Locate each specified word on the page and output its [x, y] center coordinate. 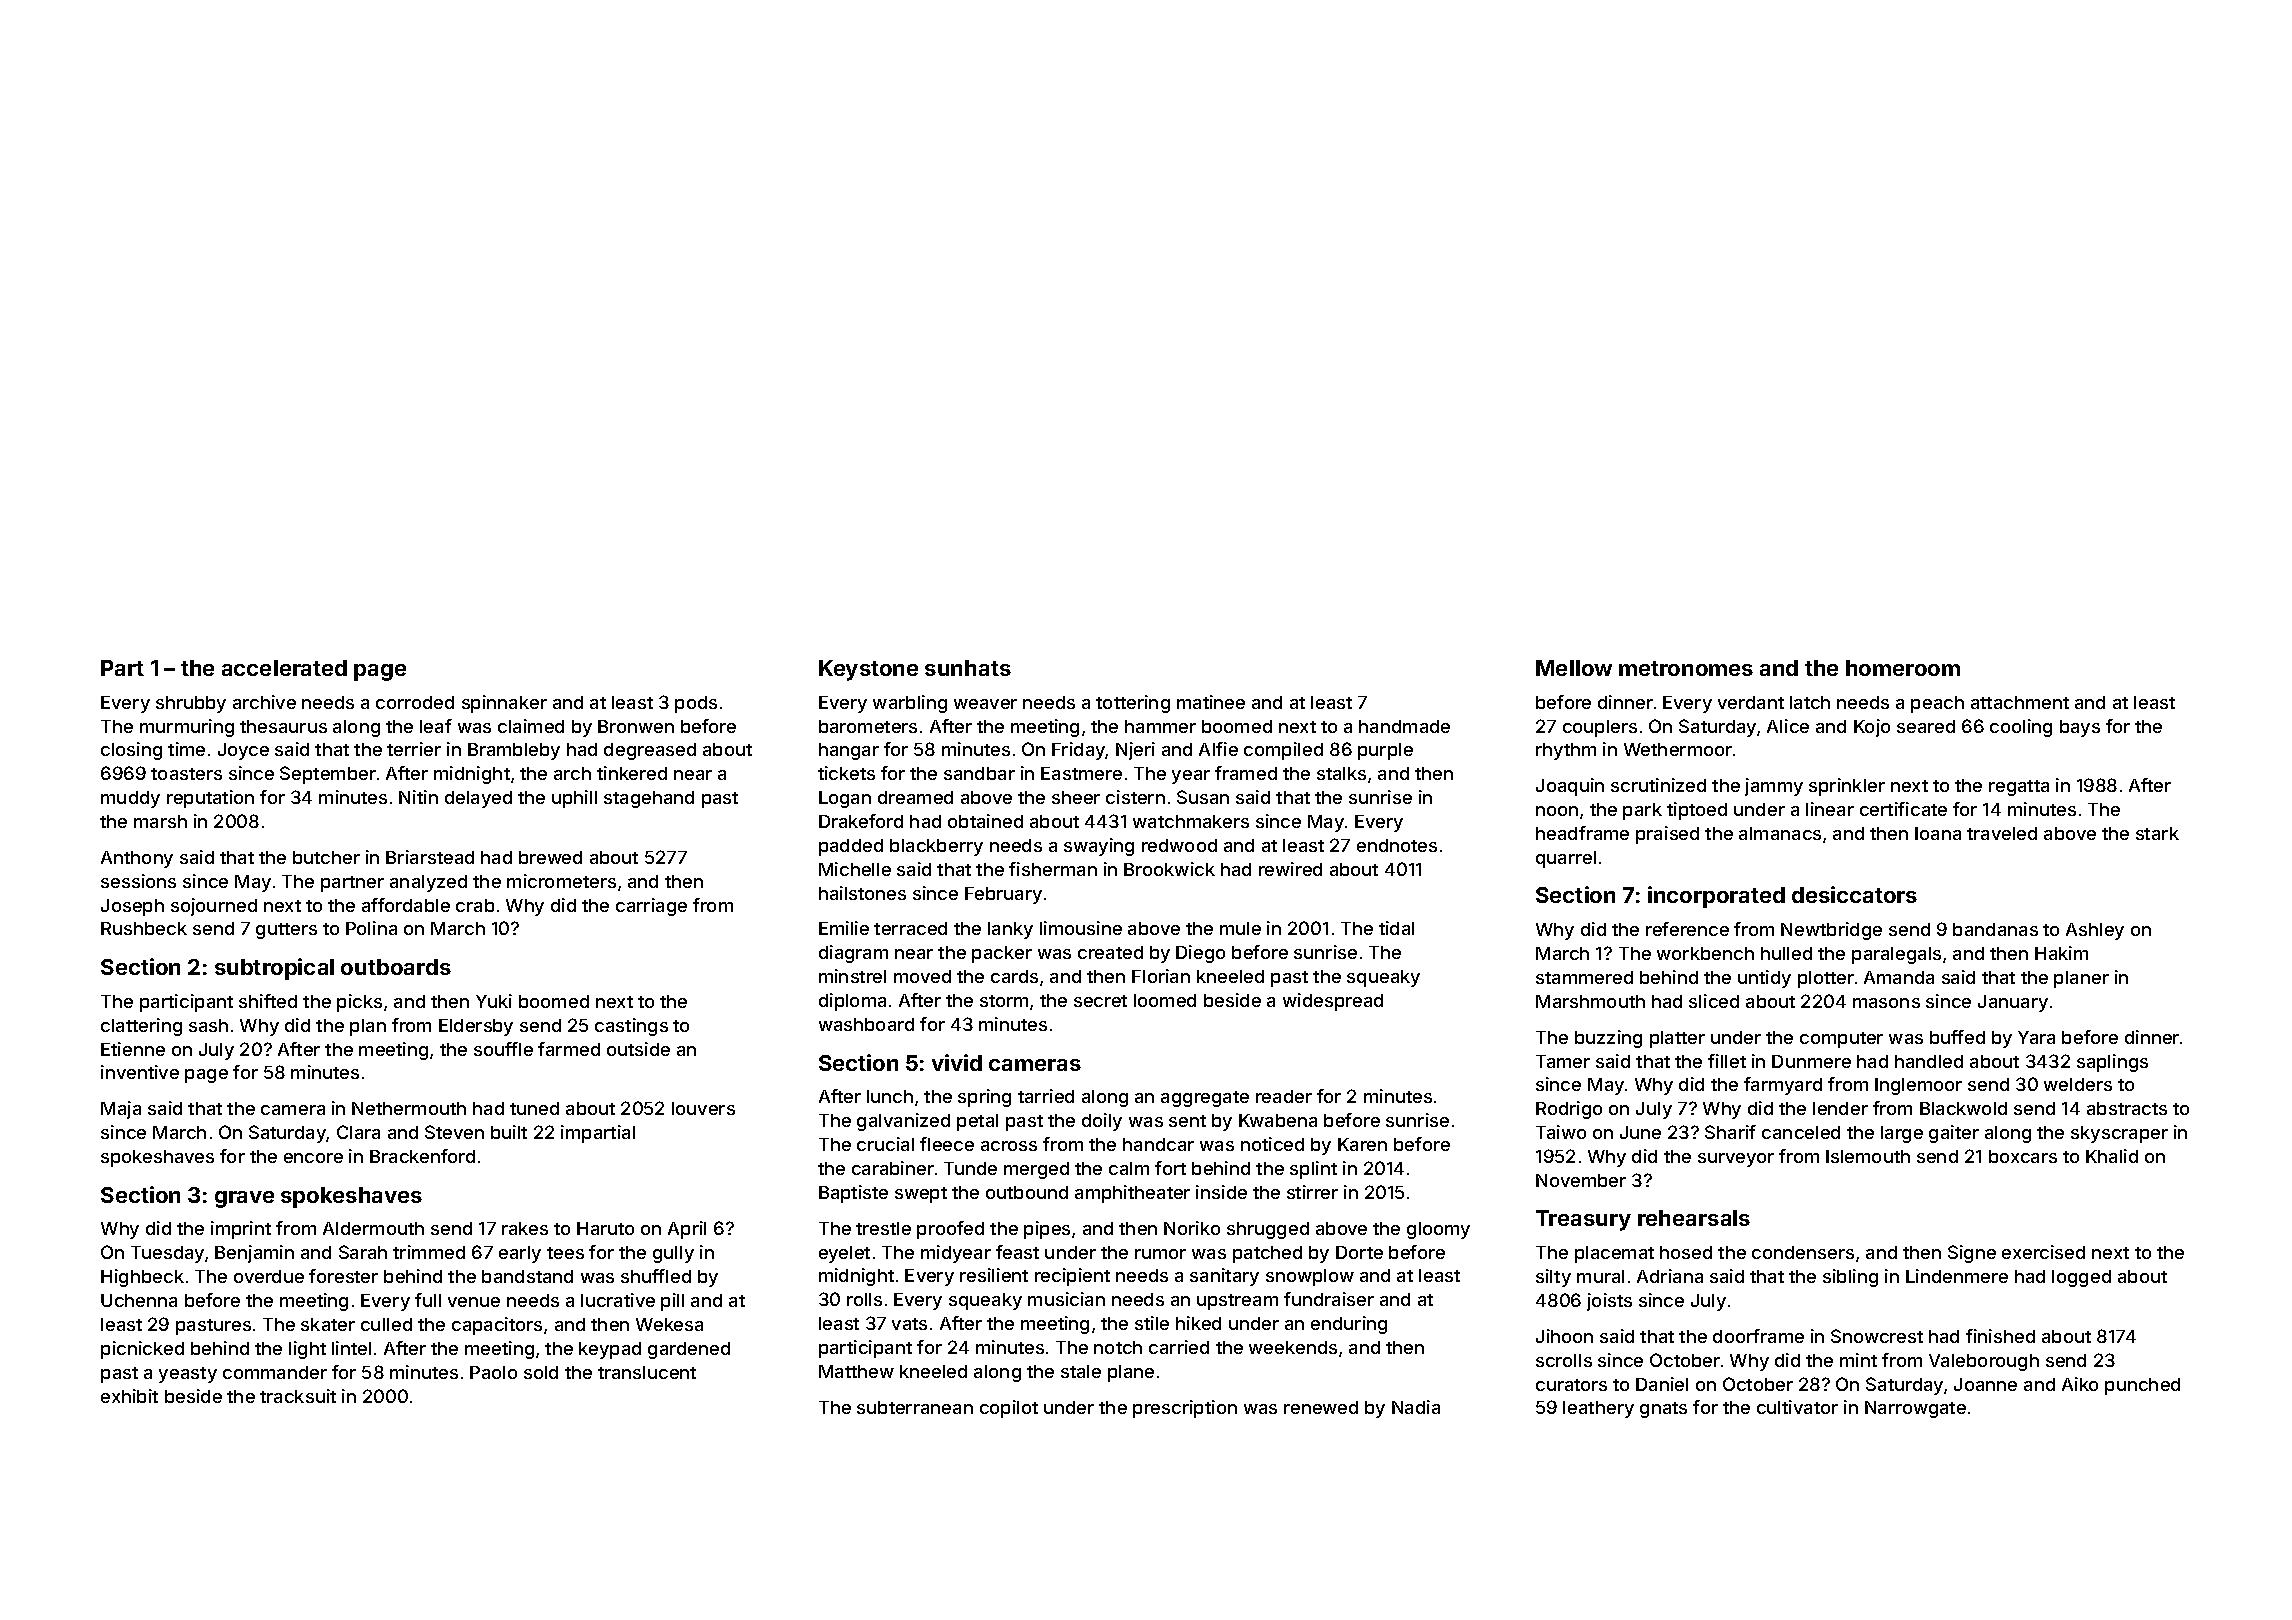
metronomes [1686, 668]
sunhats [968, 668]
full [428, 1300]
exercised [2043, 1252]
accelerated [284, 668]
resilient [994, 1275]
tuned [534, 1108]
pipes [1047, 1230]
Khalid [2112, 1156]
